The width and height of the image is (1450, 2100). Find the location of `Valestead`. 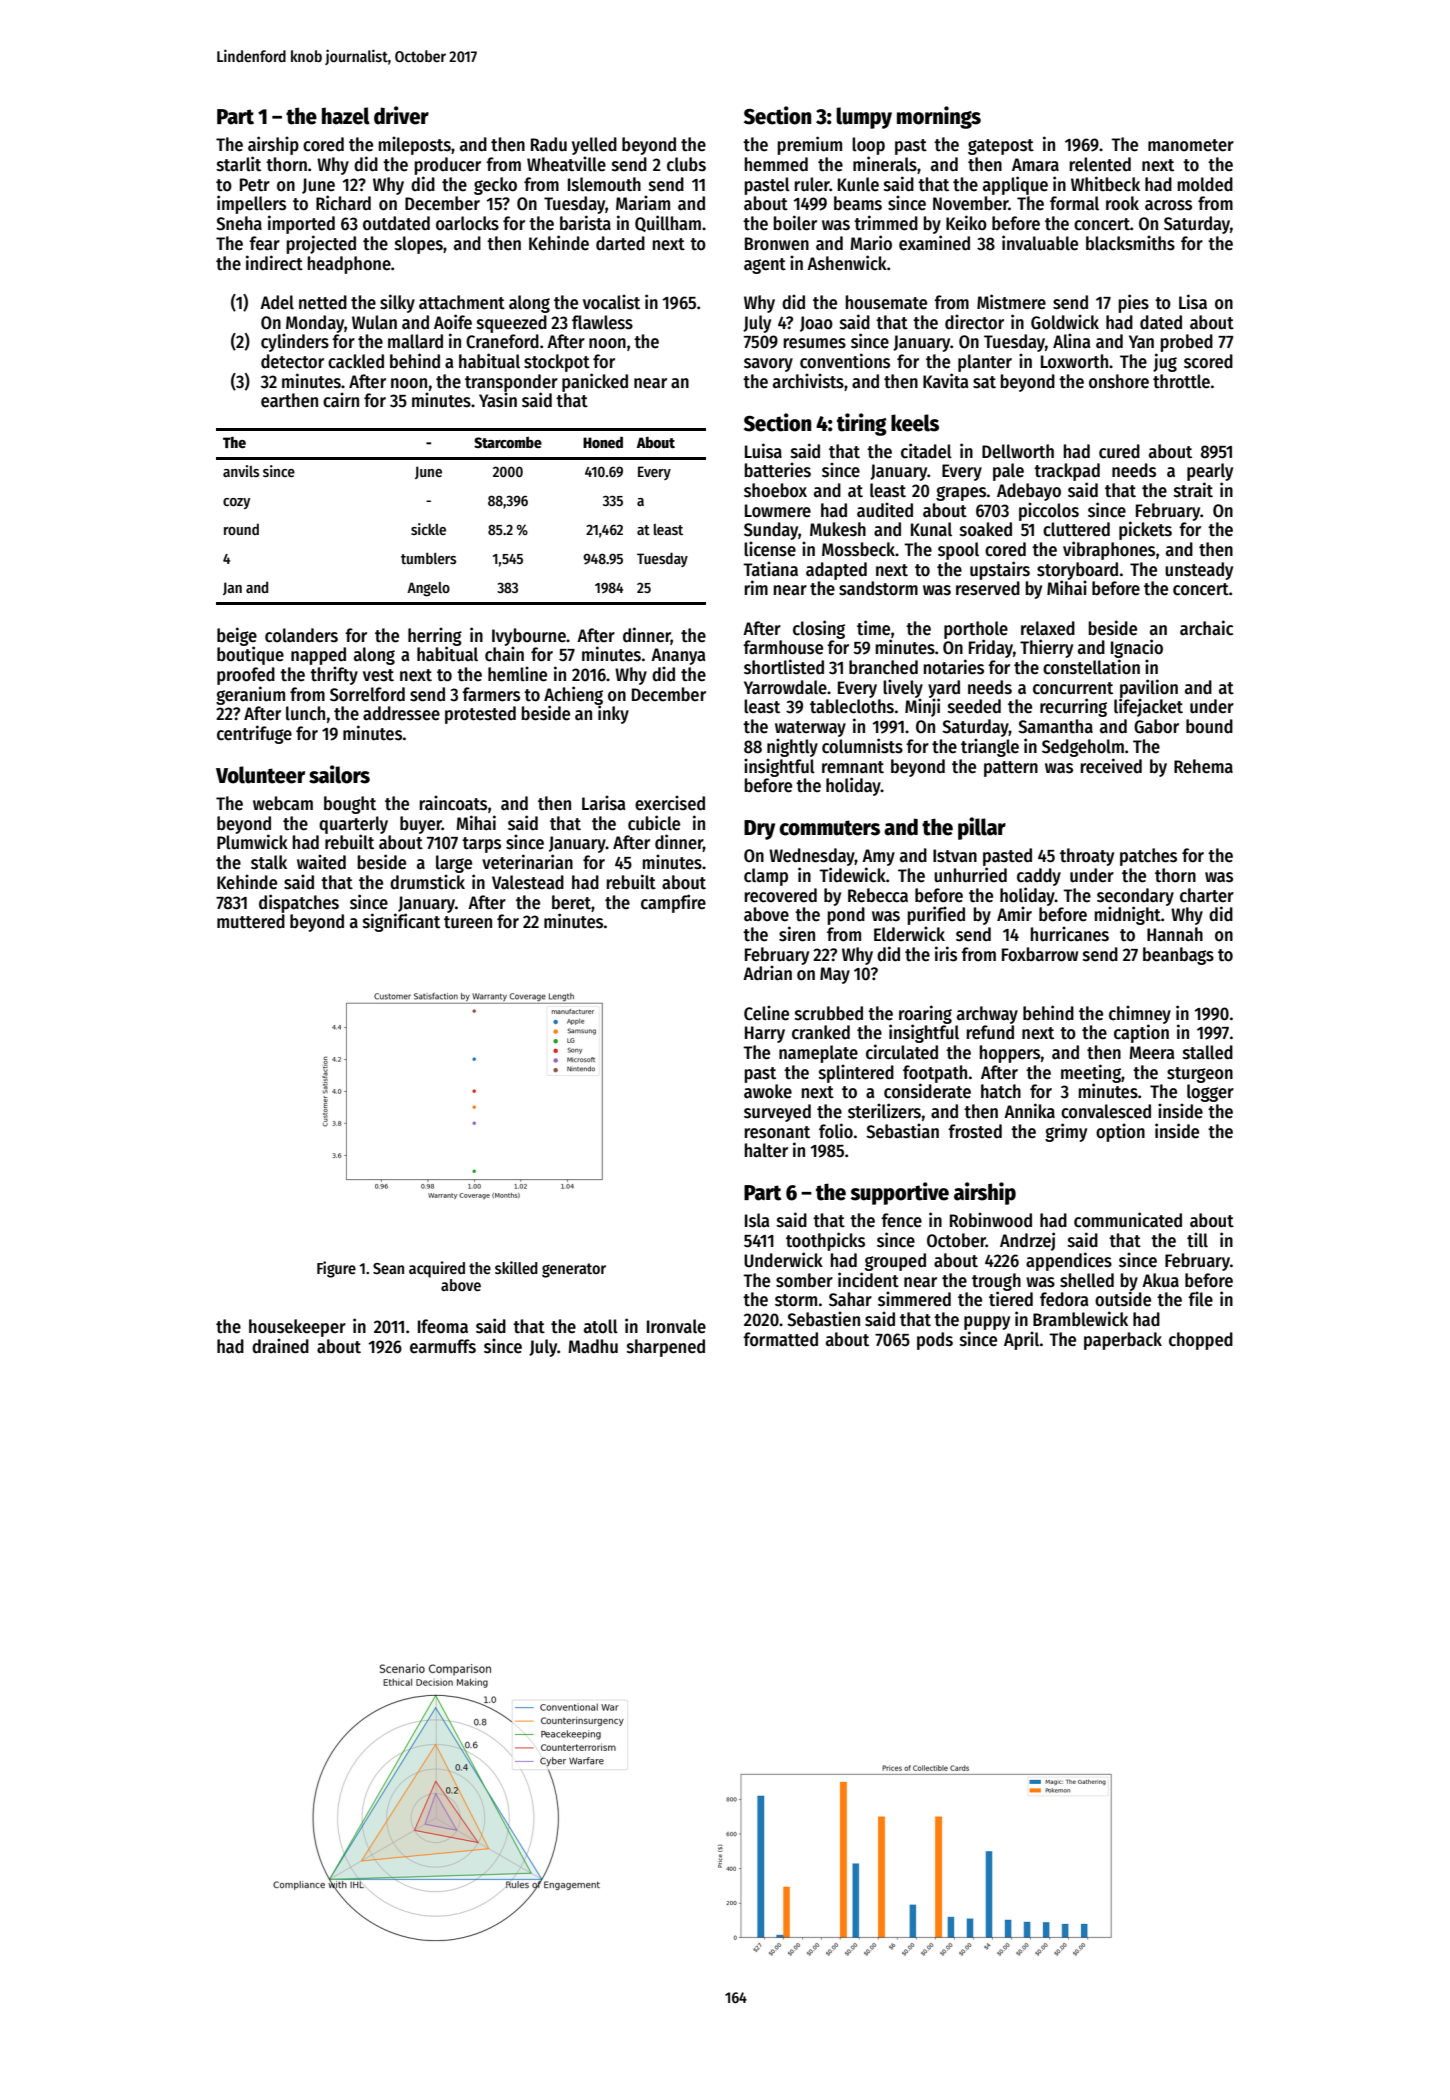

Valestead is located at coordinates (528, 882).
